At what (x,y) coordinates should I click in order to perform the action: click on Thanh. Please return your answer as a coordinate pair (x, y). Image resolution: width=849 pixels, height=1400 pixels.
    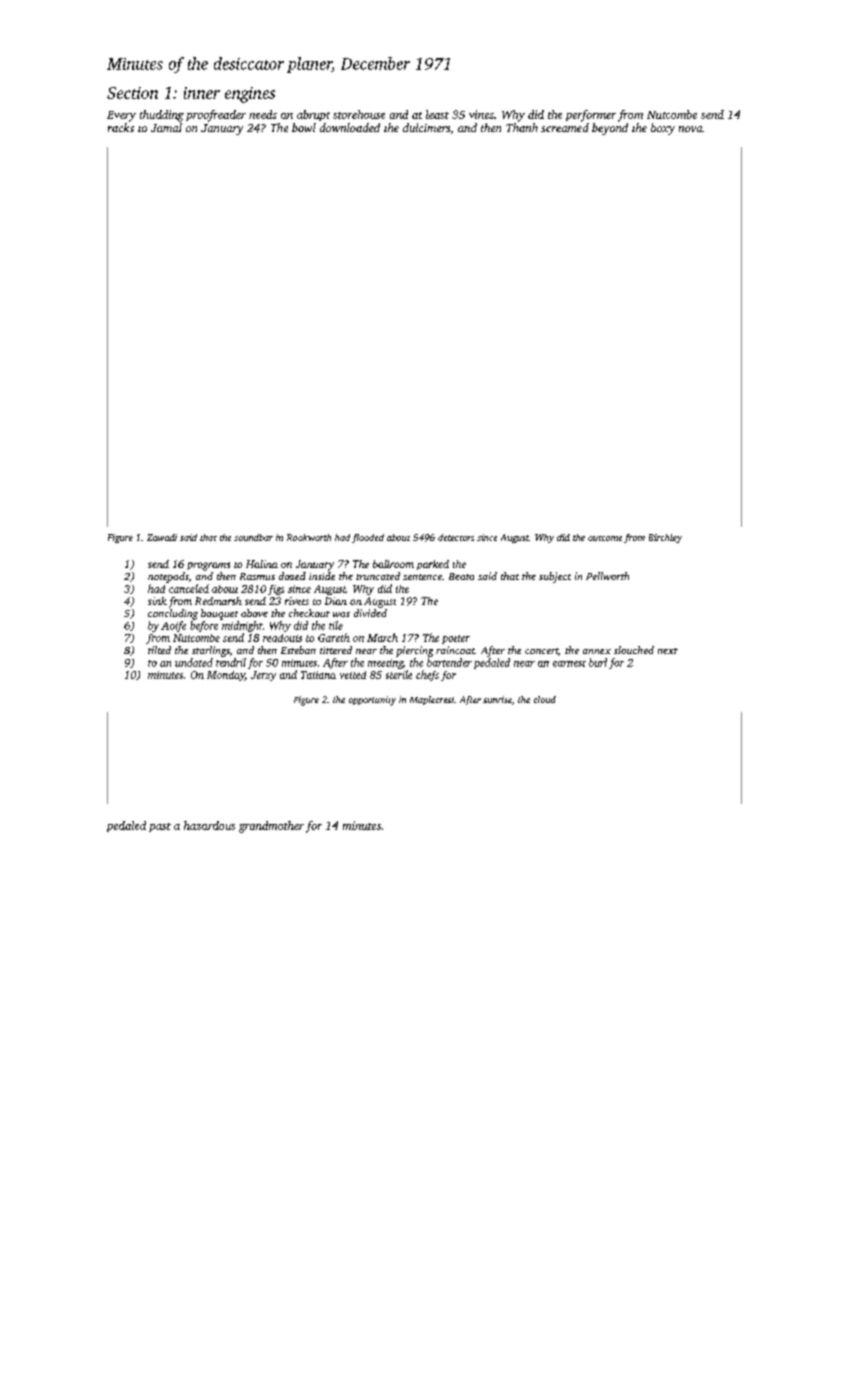
    Looking at the image, I should click on (522, 127).
